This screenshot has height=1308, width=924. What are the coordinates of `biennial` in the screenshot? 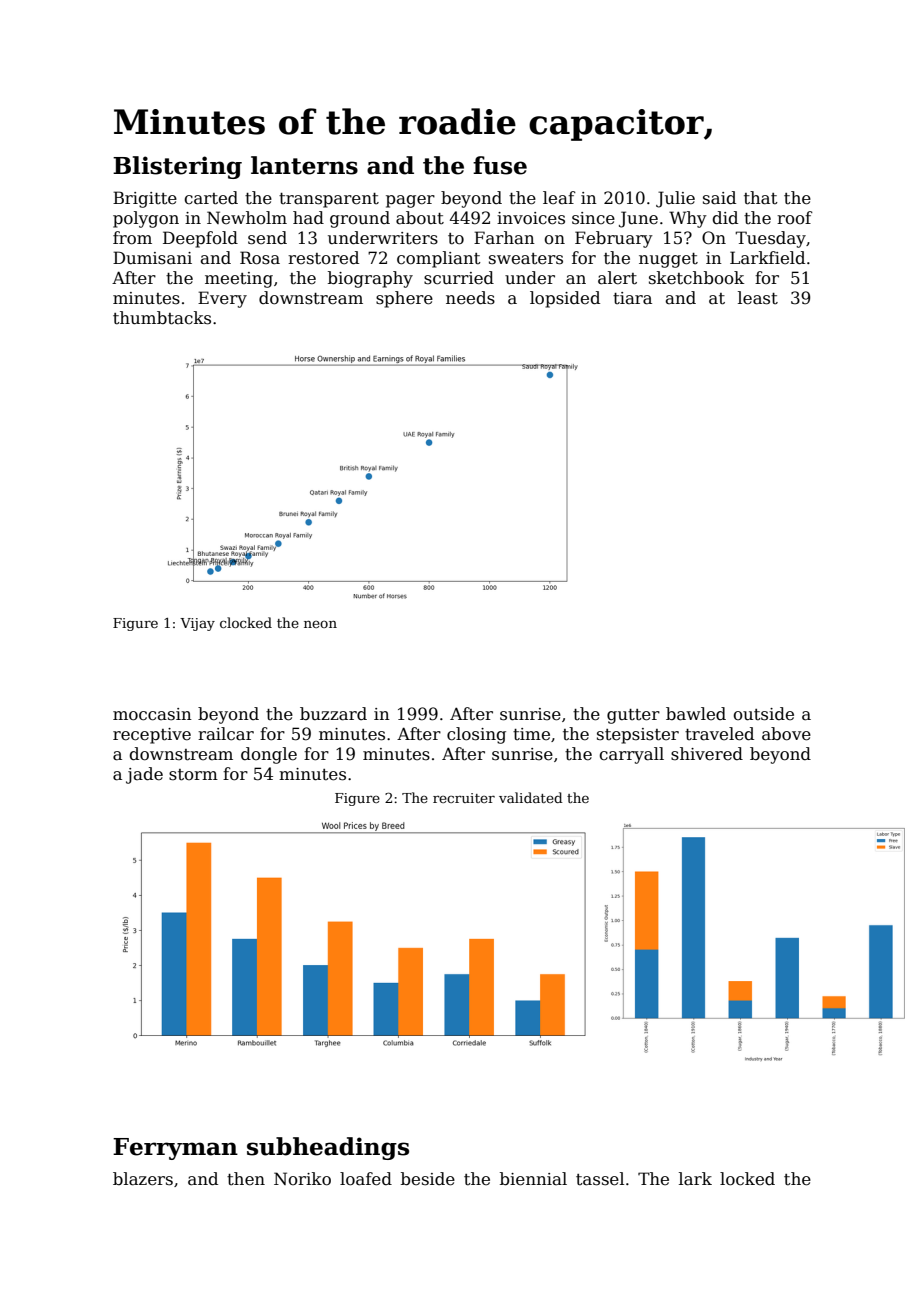 It's located at (533, 1179).
